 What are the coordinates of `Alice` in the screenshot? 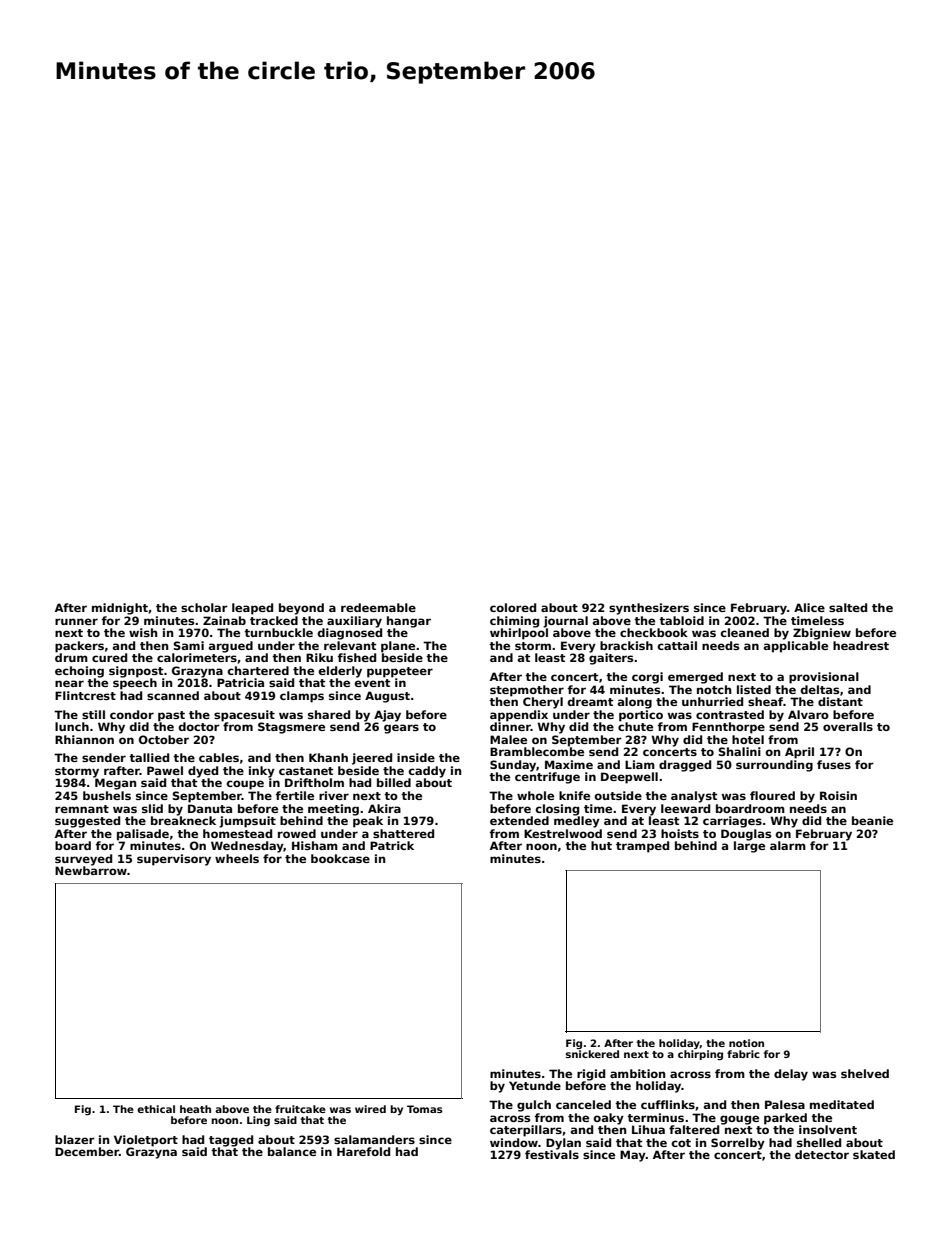 It's located at (809, 607).
